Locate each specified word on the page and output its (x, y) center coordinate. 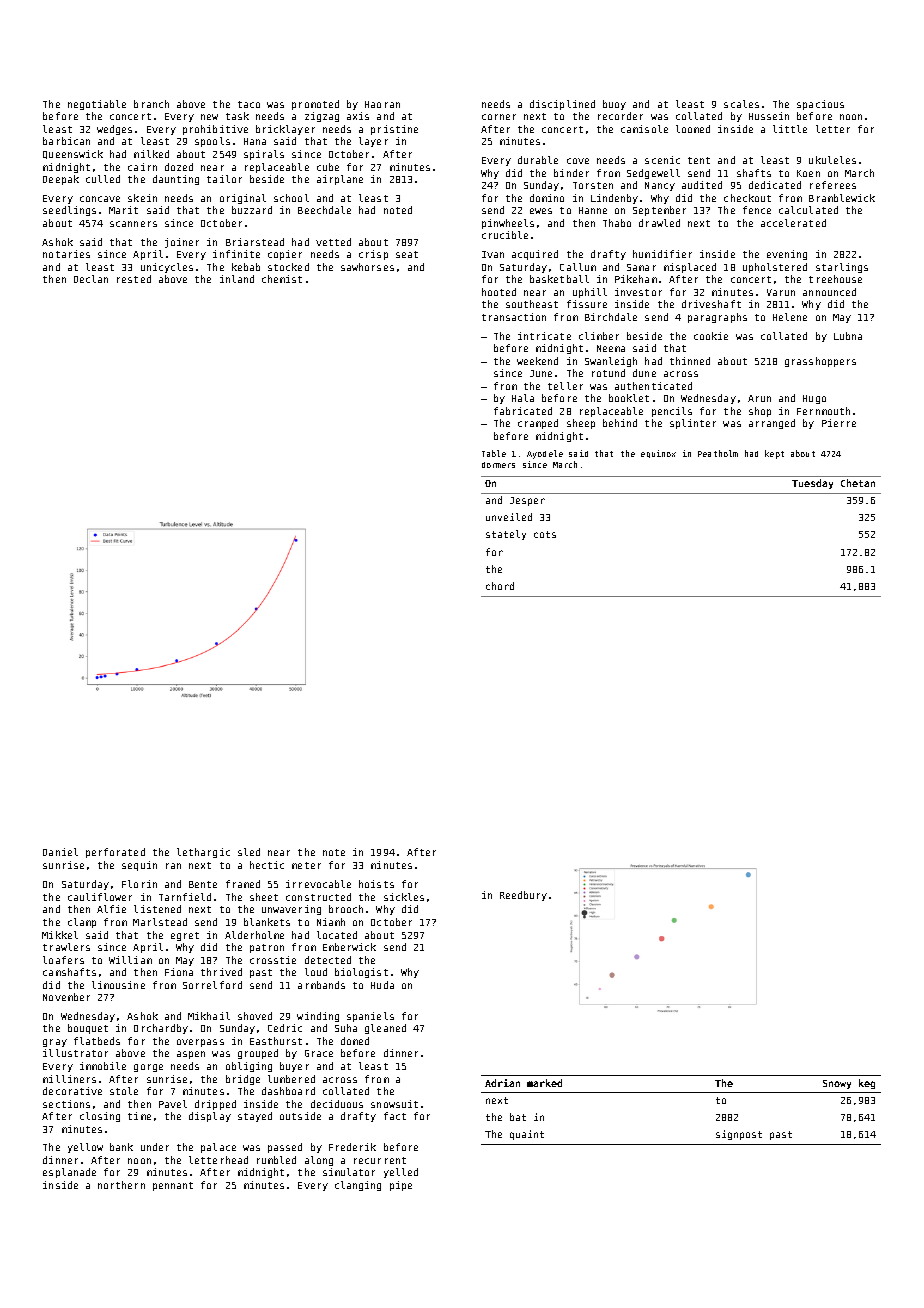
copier (285, 255)
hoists (376, 884)
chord (500, 586)
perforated (115, 853)
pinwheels (508, 224)
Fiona (179, 972)
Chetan (858, 483)
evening (787, 255)
